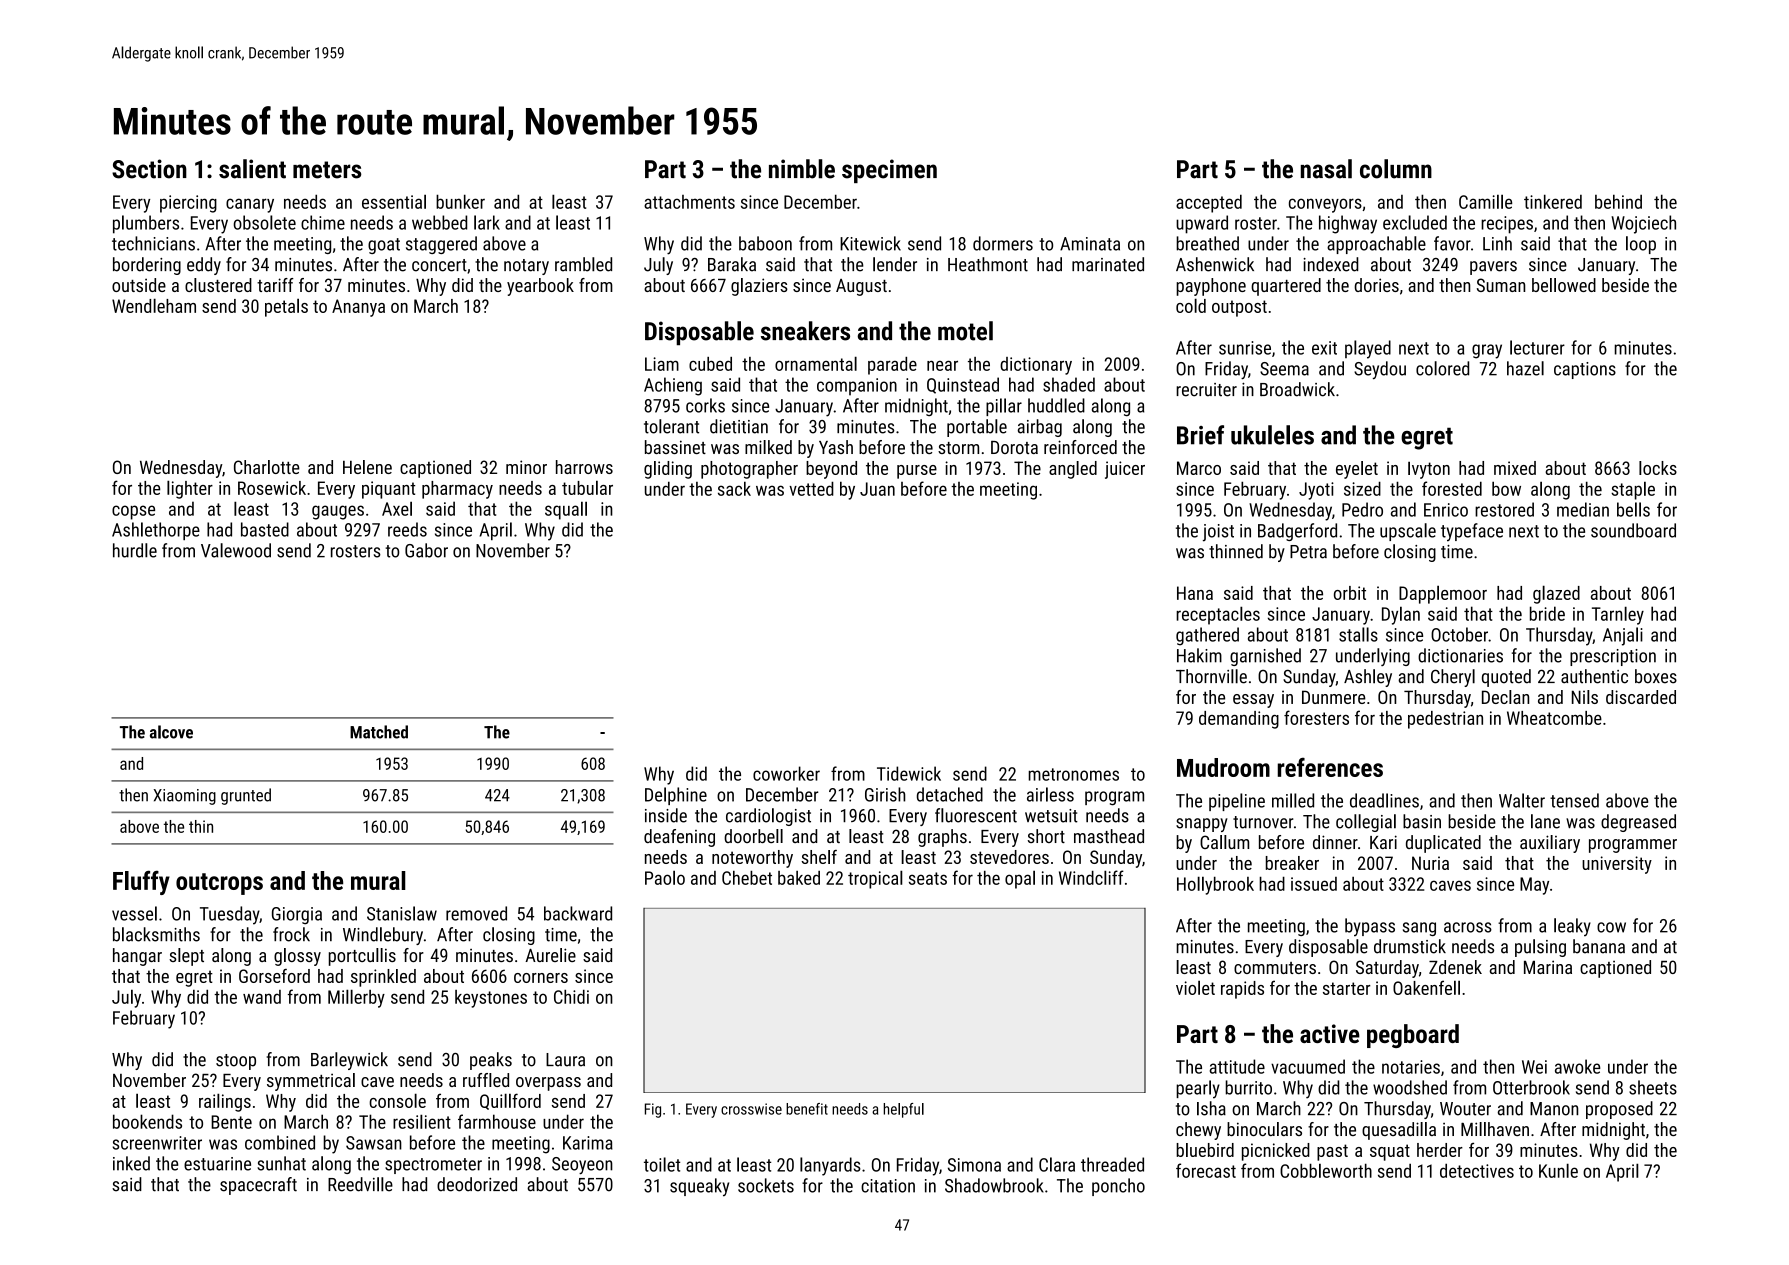 This document has height=1265, width=1789. Describe the element at coordinates (1578, 1066) in the document. I see `awoke` at that location.
